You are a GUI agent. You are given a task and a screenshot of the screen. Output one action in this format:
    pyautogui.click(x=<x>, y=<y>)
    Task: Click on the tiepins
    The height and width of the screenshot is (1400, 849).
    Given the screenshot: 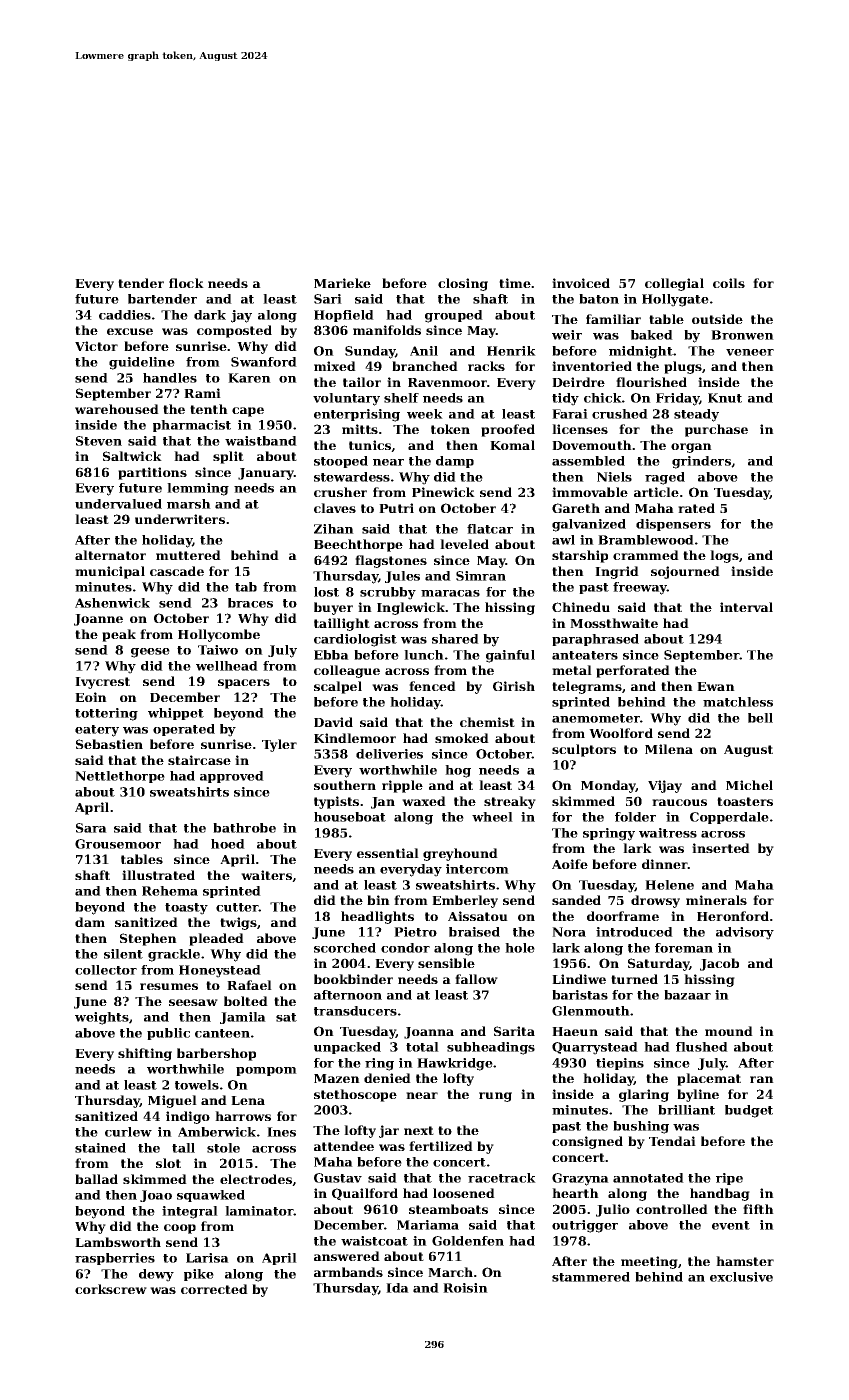 What is the action you would take?
    pyautogui.click(x=620, y=1064)
